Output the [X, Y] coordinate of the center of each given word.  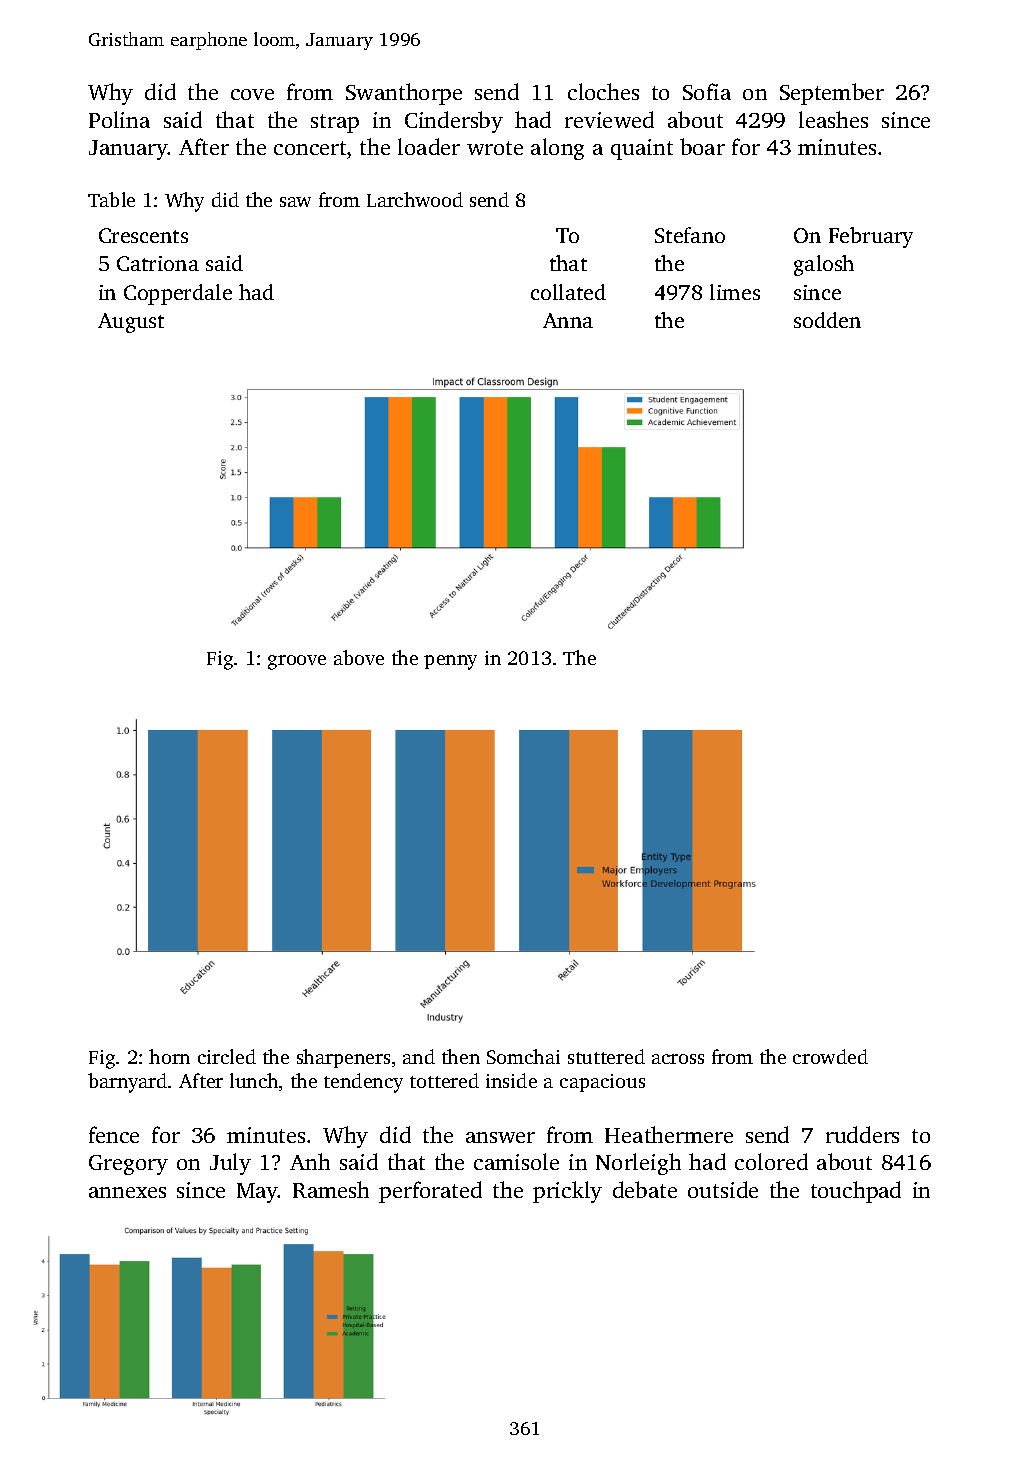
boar [702, 146]
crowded [830, 1056]
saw [295, 202]
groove [297, 662]
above [359, 657]
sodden [827, 320]
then [461, 1056]
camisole [516, 1161]
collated [568, 292]
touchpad [856, 1192]
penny [450, 662]
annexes [127, 1192]
